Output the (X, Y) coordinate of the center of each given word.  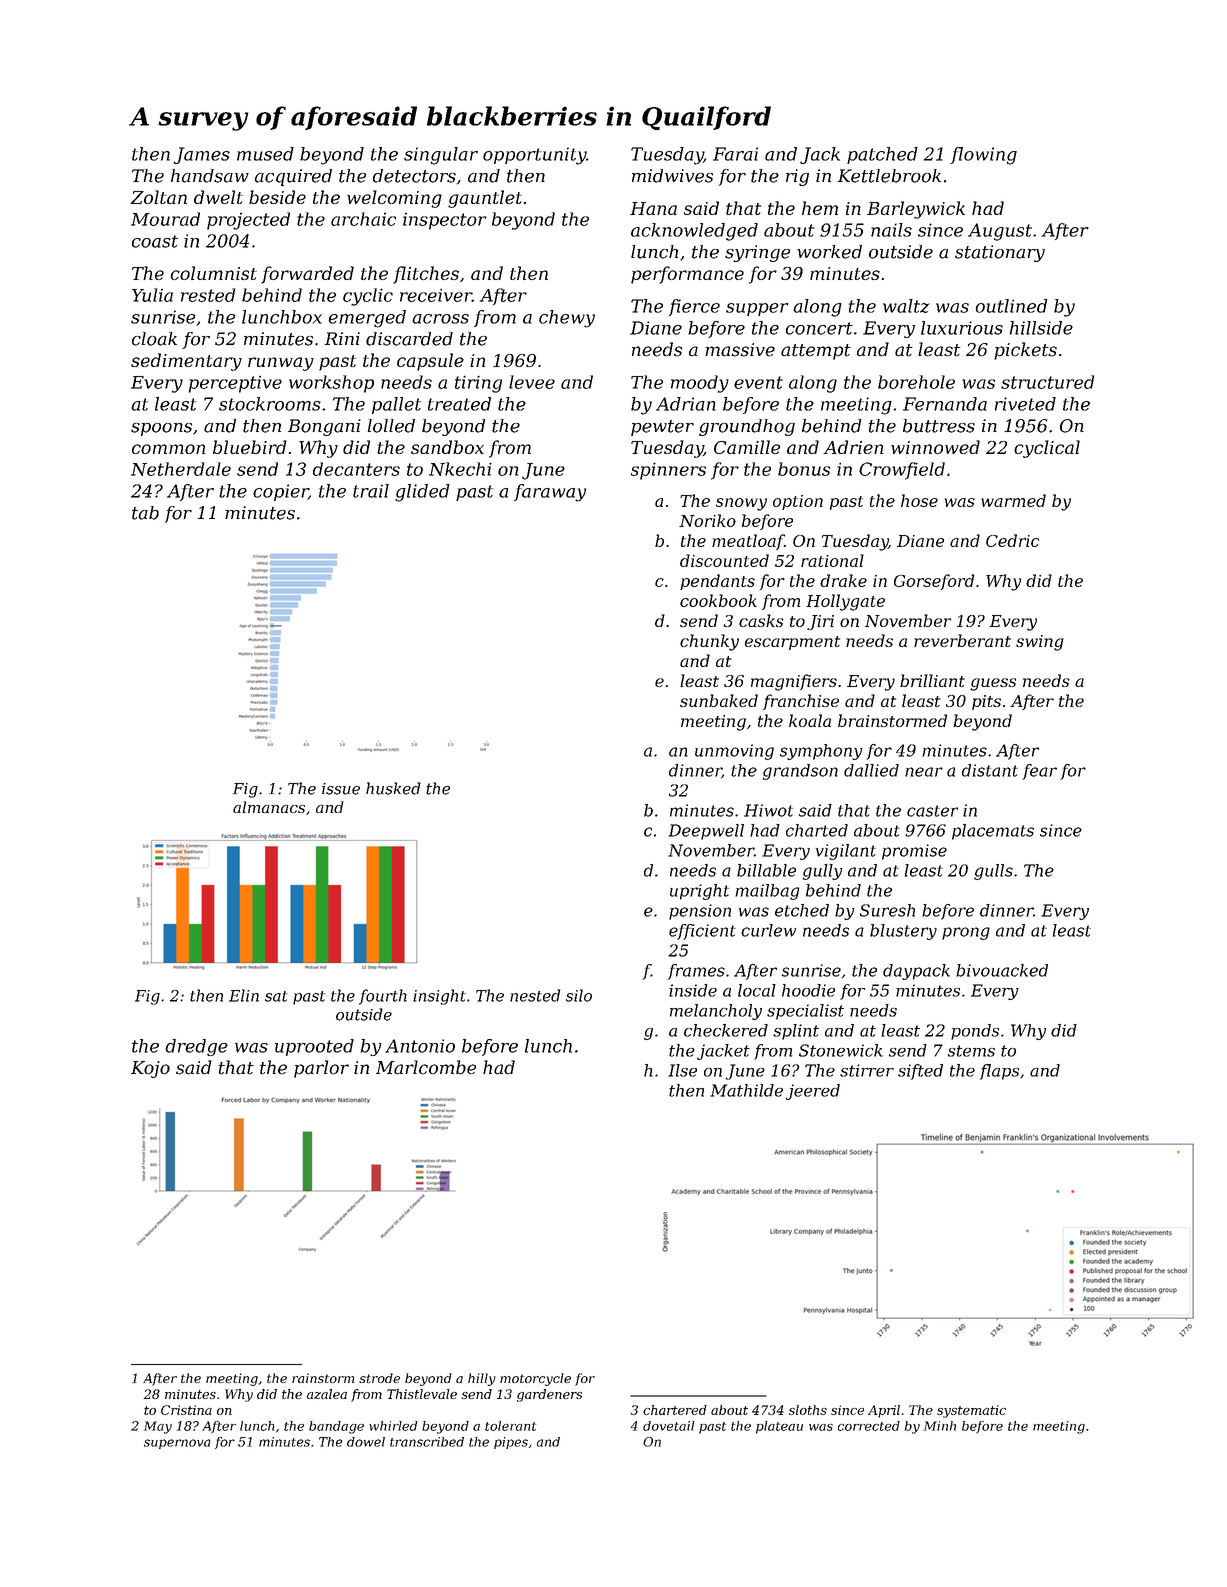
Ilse (682, 1070)
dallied (871, 770)
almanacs (269, 807)
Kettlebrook (889, 176)
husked (393, 788)
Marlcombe (426, 1067)
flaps (999, 1072)
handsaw (210, 176)
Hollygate (845, 602)
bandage (336, 1427)
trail (371, 491)
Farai (735, 154)
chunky (709, 642)
